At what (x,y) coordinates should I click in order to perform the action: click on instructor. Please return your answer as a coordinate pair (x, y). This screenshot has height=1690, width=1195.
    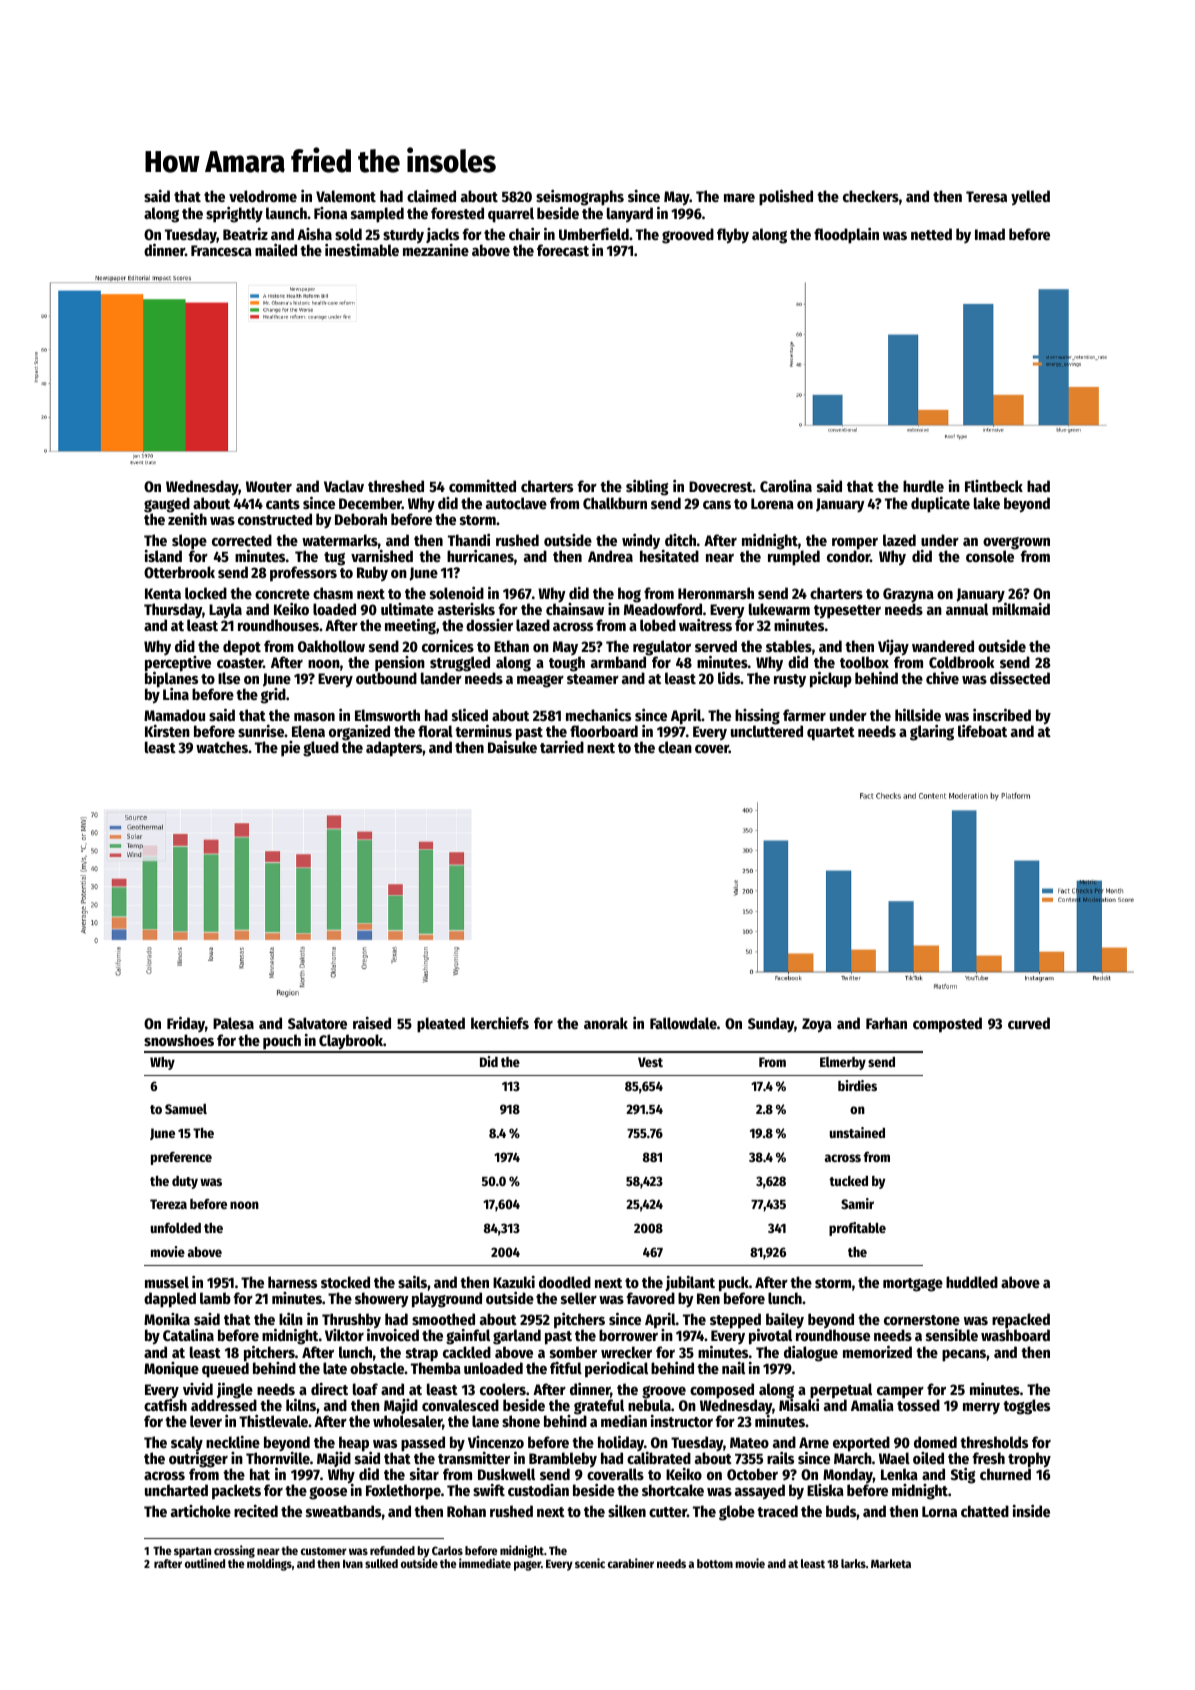
    Looking at the image, I should click on (682, 1421).
